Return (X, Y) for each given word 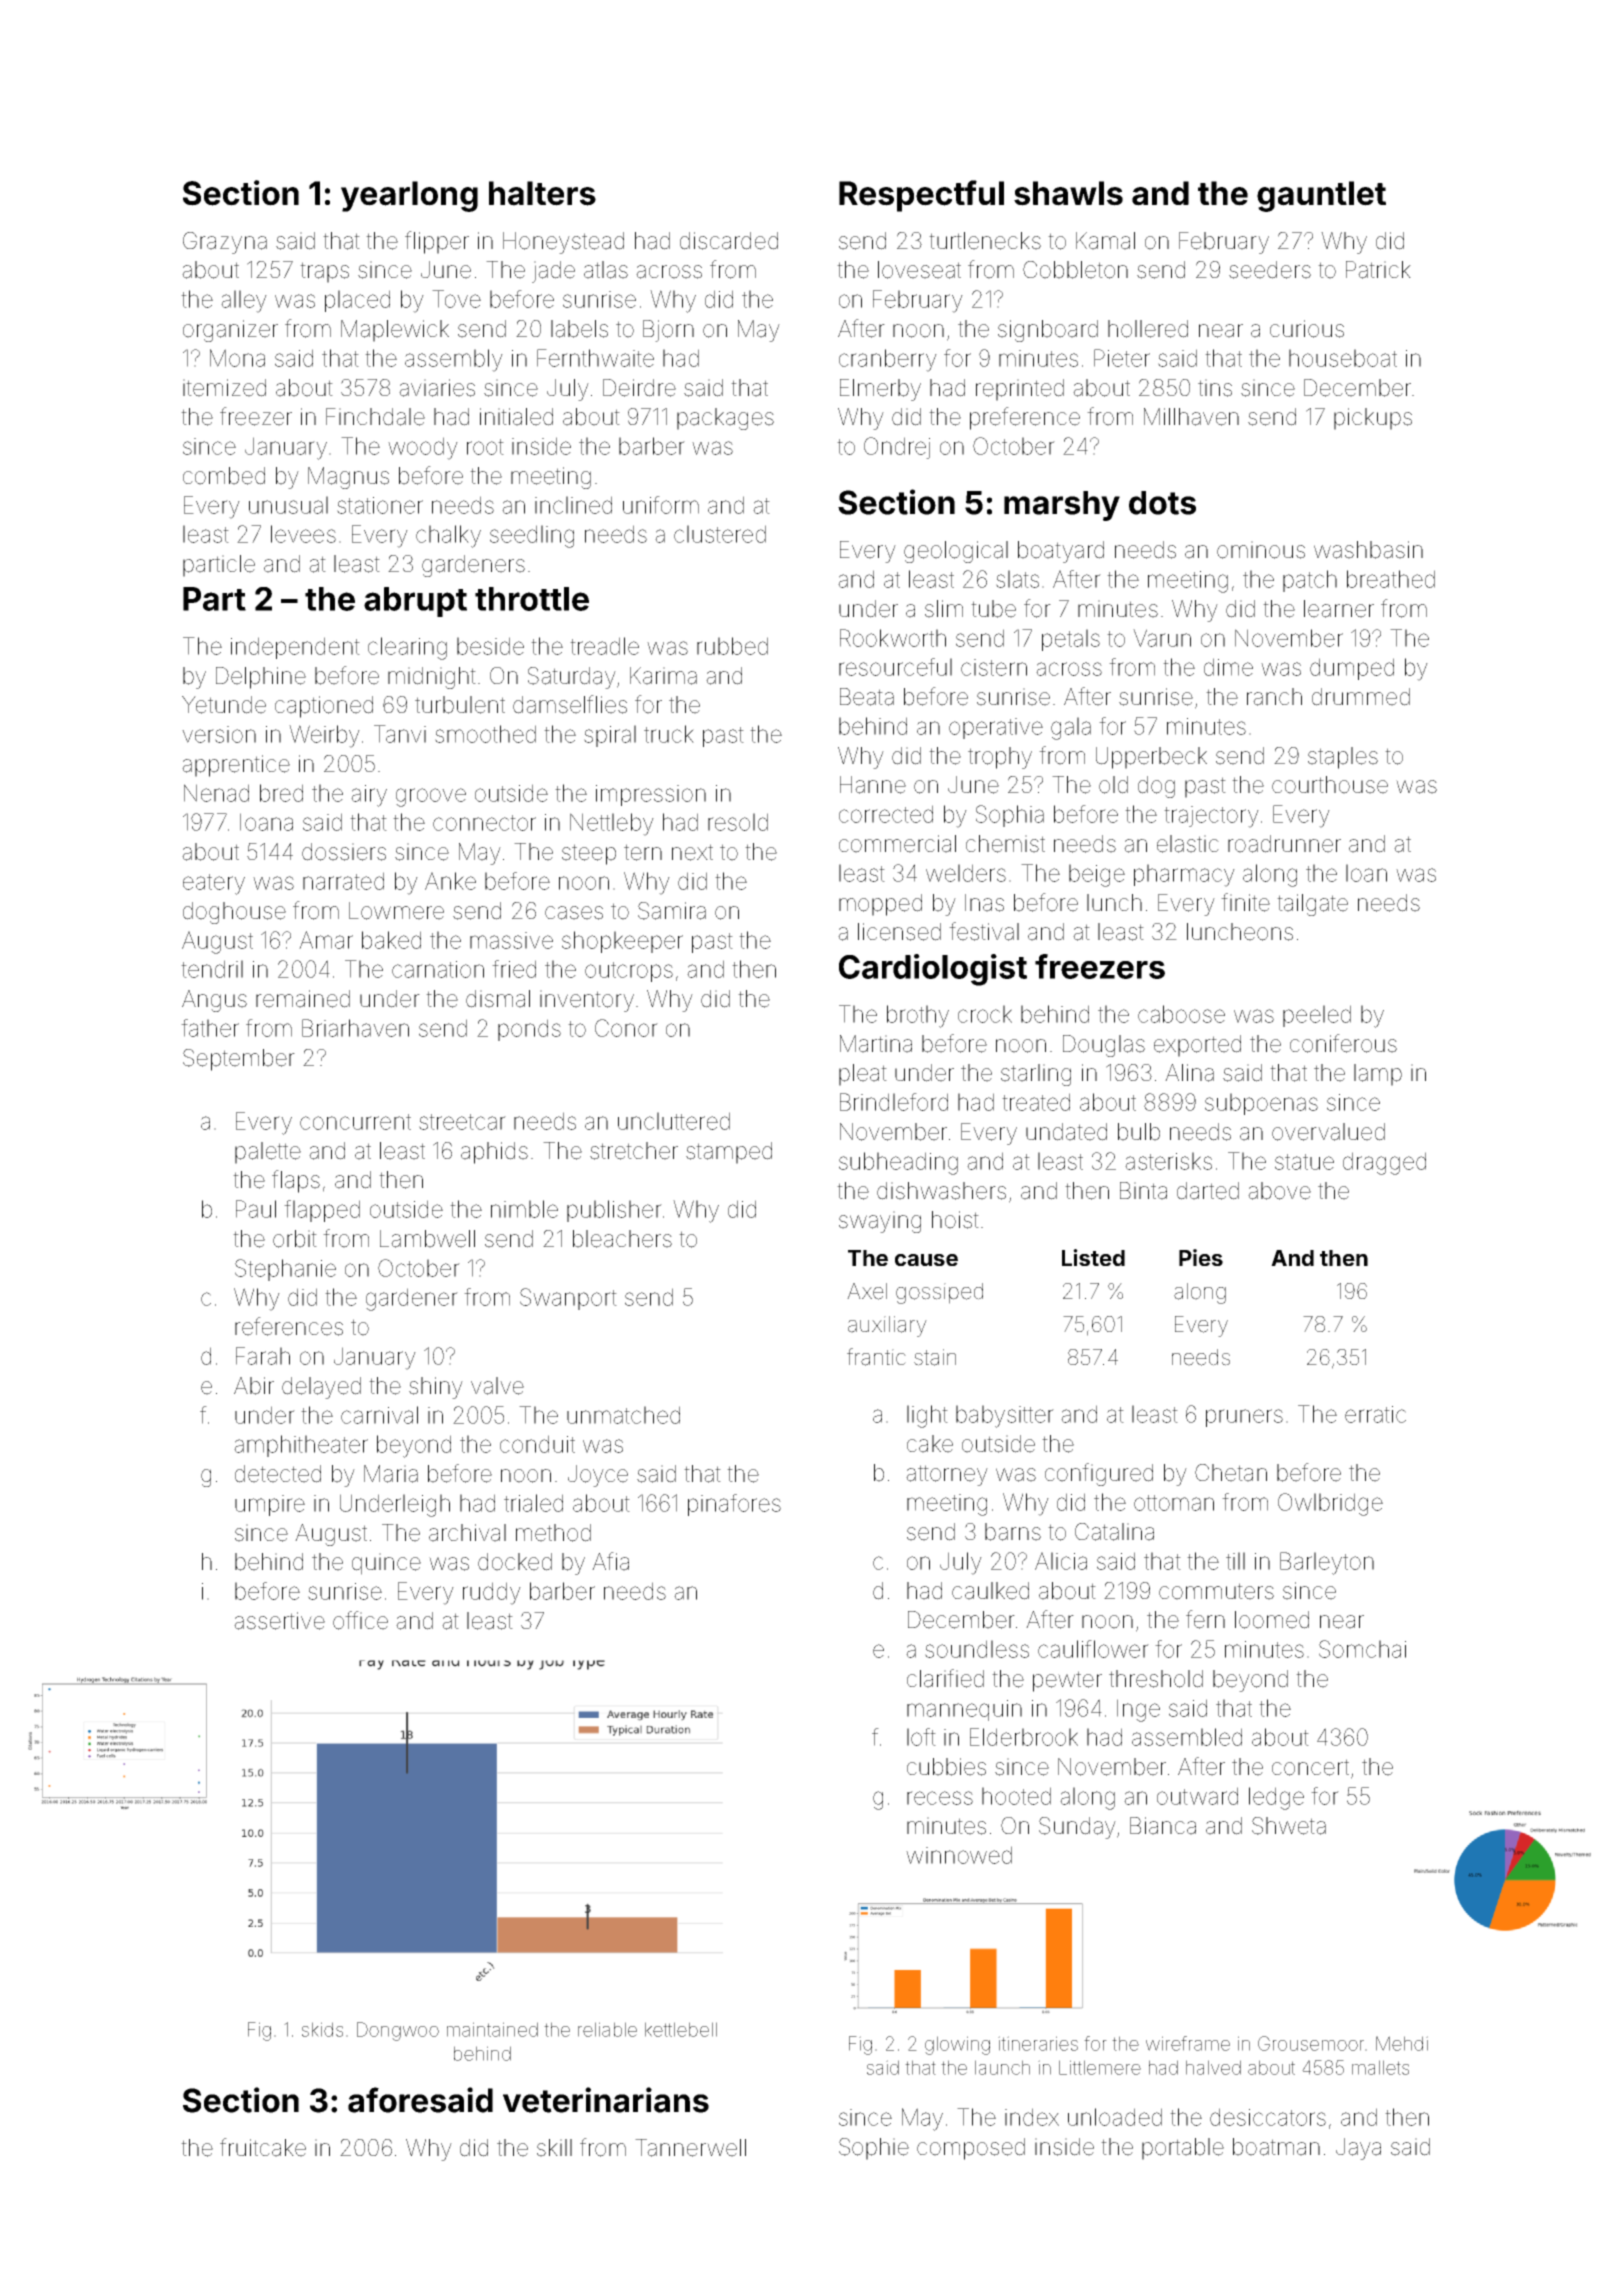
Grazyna (225, 243)
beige (1097, 875)
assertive (279, 1621)
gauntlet (1321, 196)
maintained (492, 2029)
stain (935, 1357)
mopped (880, 905)
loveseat (919, 270)
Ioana (266, 822)
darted (1208, 1191)
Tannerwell (690, 2148)
